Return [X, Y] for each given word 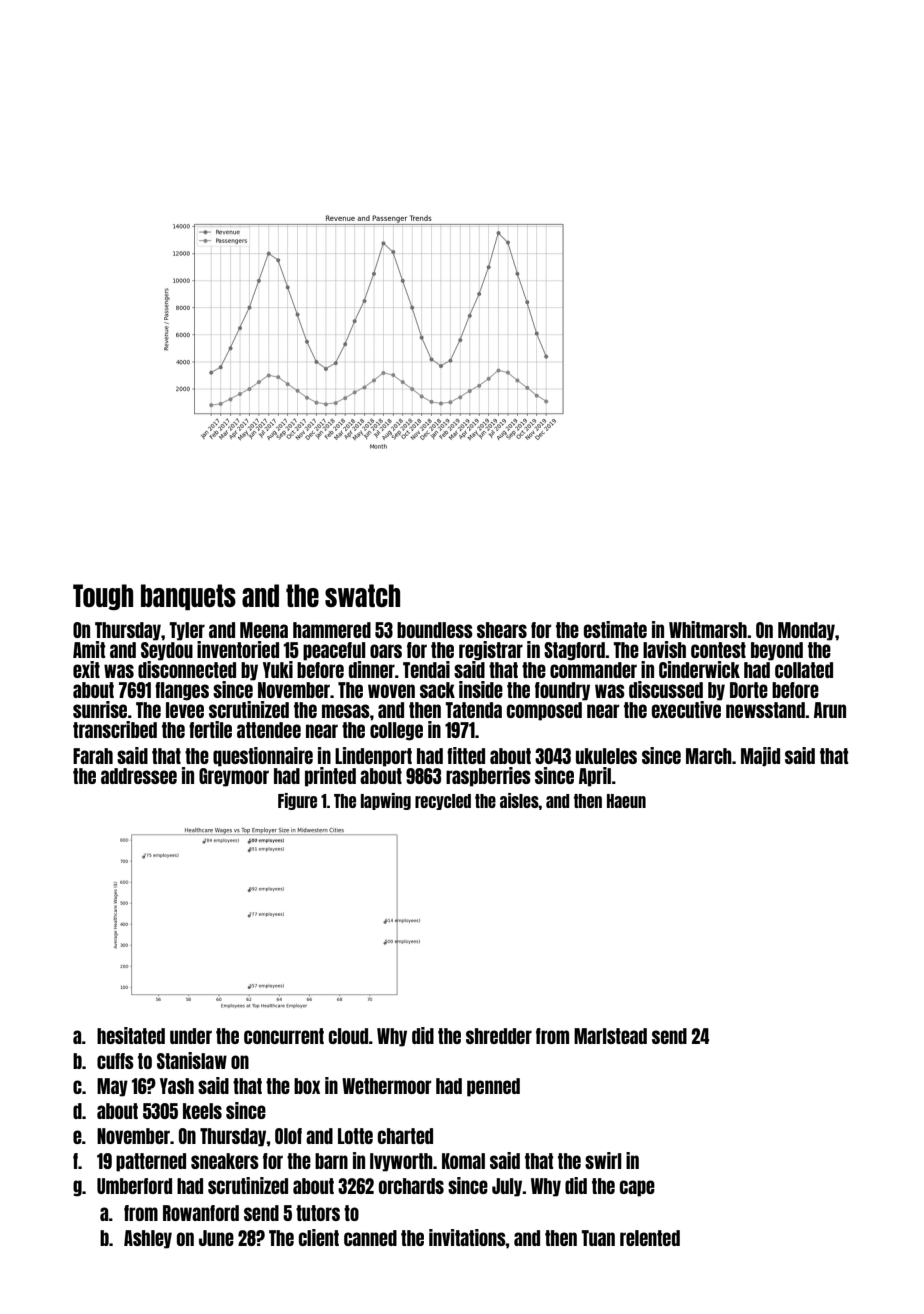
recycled [443, 802]
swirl [603, 1160]
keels [202, 1111]
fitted [466, 755]
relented [650, 1238]
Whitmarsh [708, 629]
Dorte [749, 690]
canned [370, 1238]
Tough [103, 597]
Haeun [626, 801]
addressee [139, 776]
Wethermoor [386, 1086]
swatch [362, 595]
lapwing [386, 801]
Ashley [148, 1239]
